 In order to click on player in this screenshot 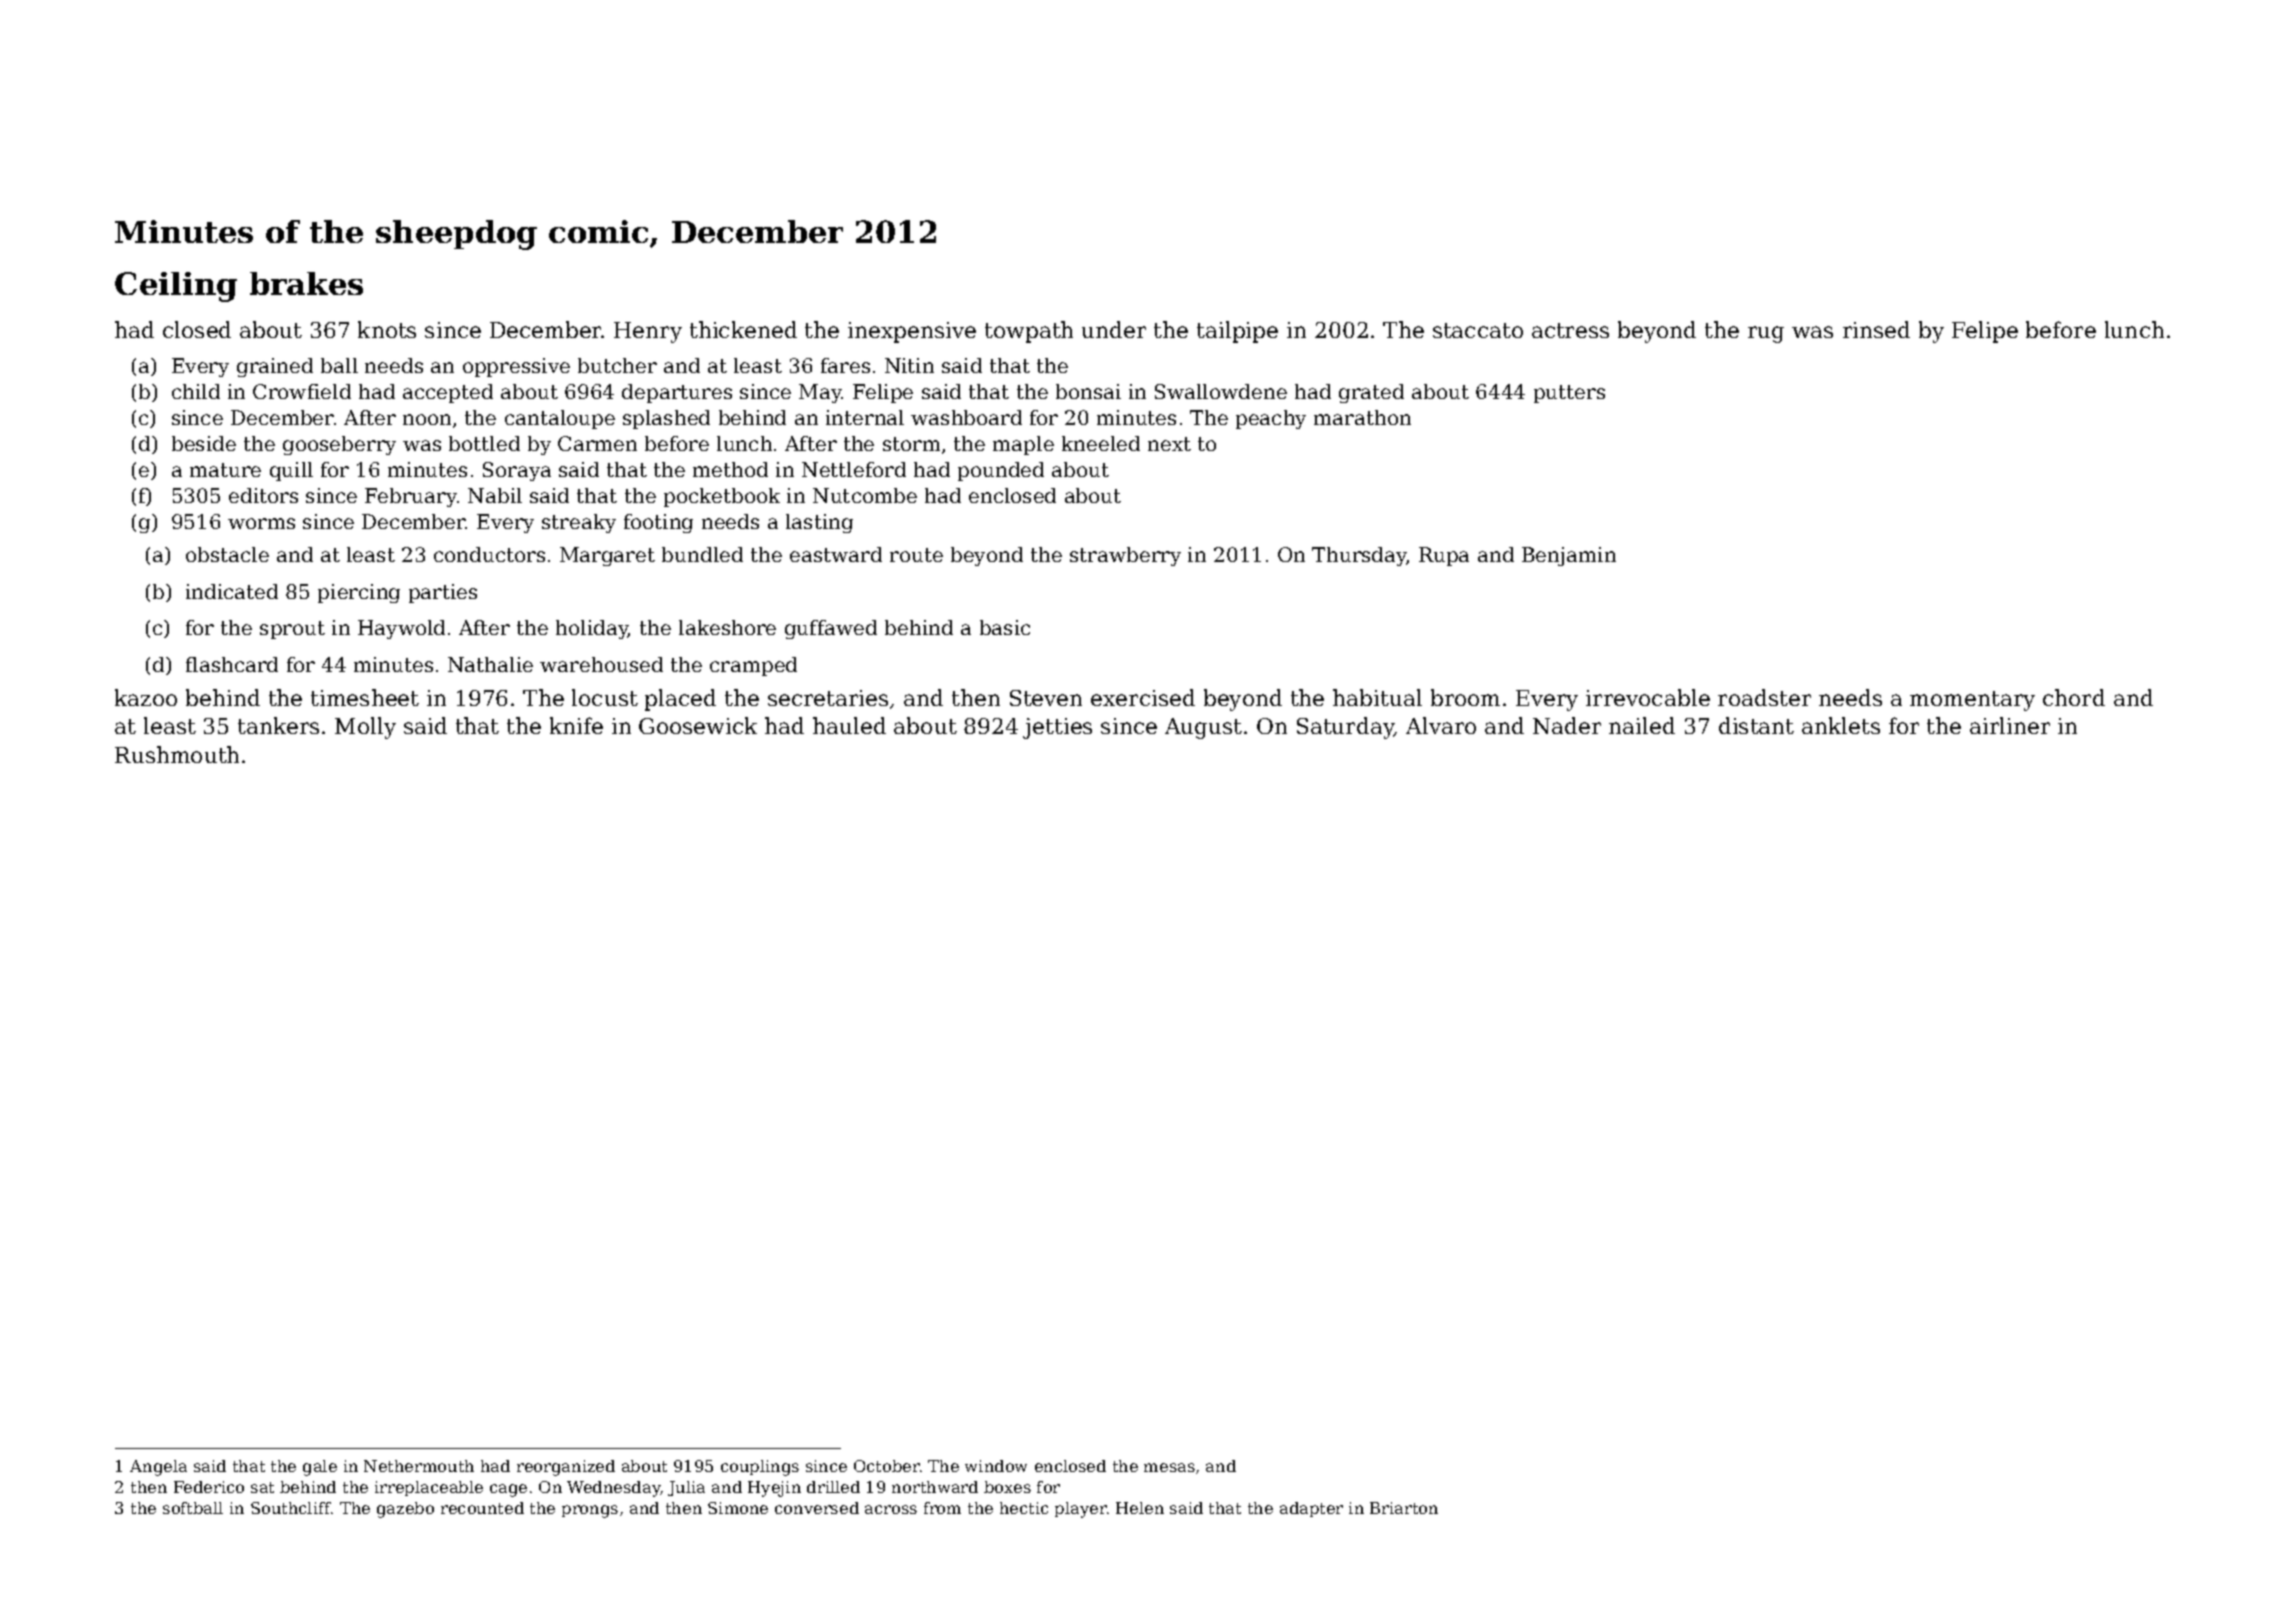, I will do `click(1081, 1510)`.
